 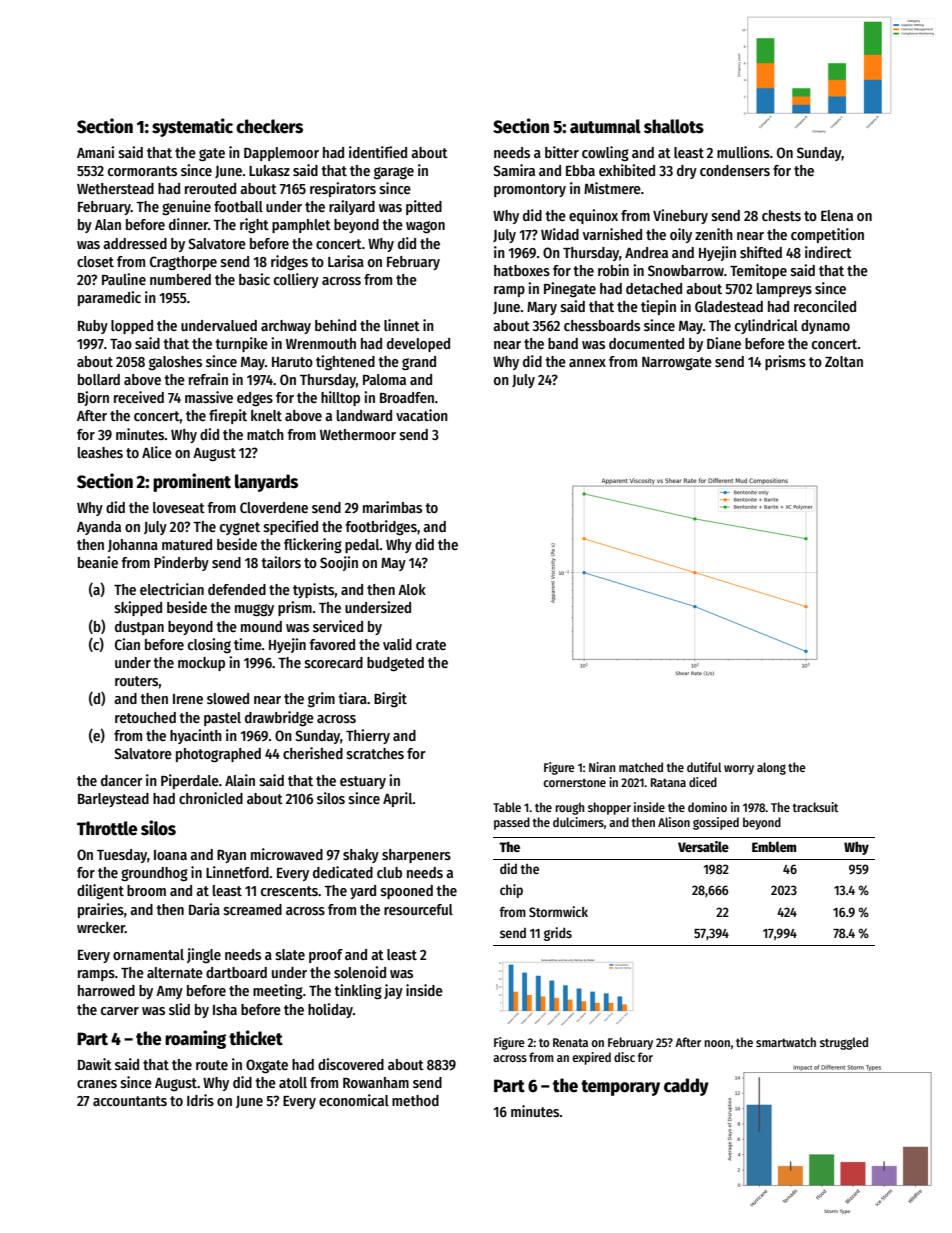 I want to click on Idris, so click(x=200, y=1100).
